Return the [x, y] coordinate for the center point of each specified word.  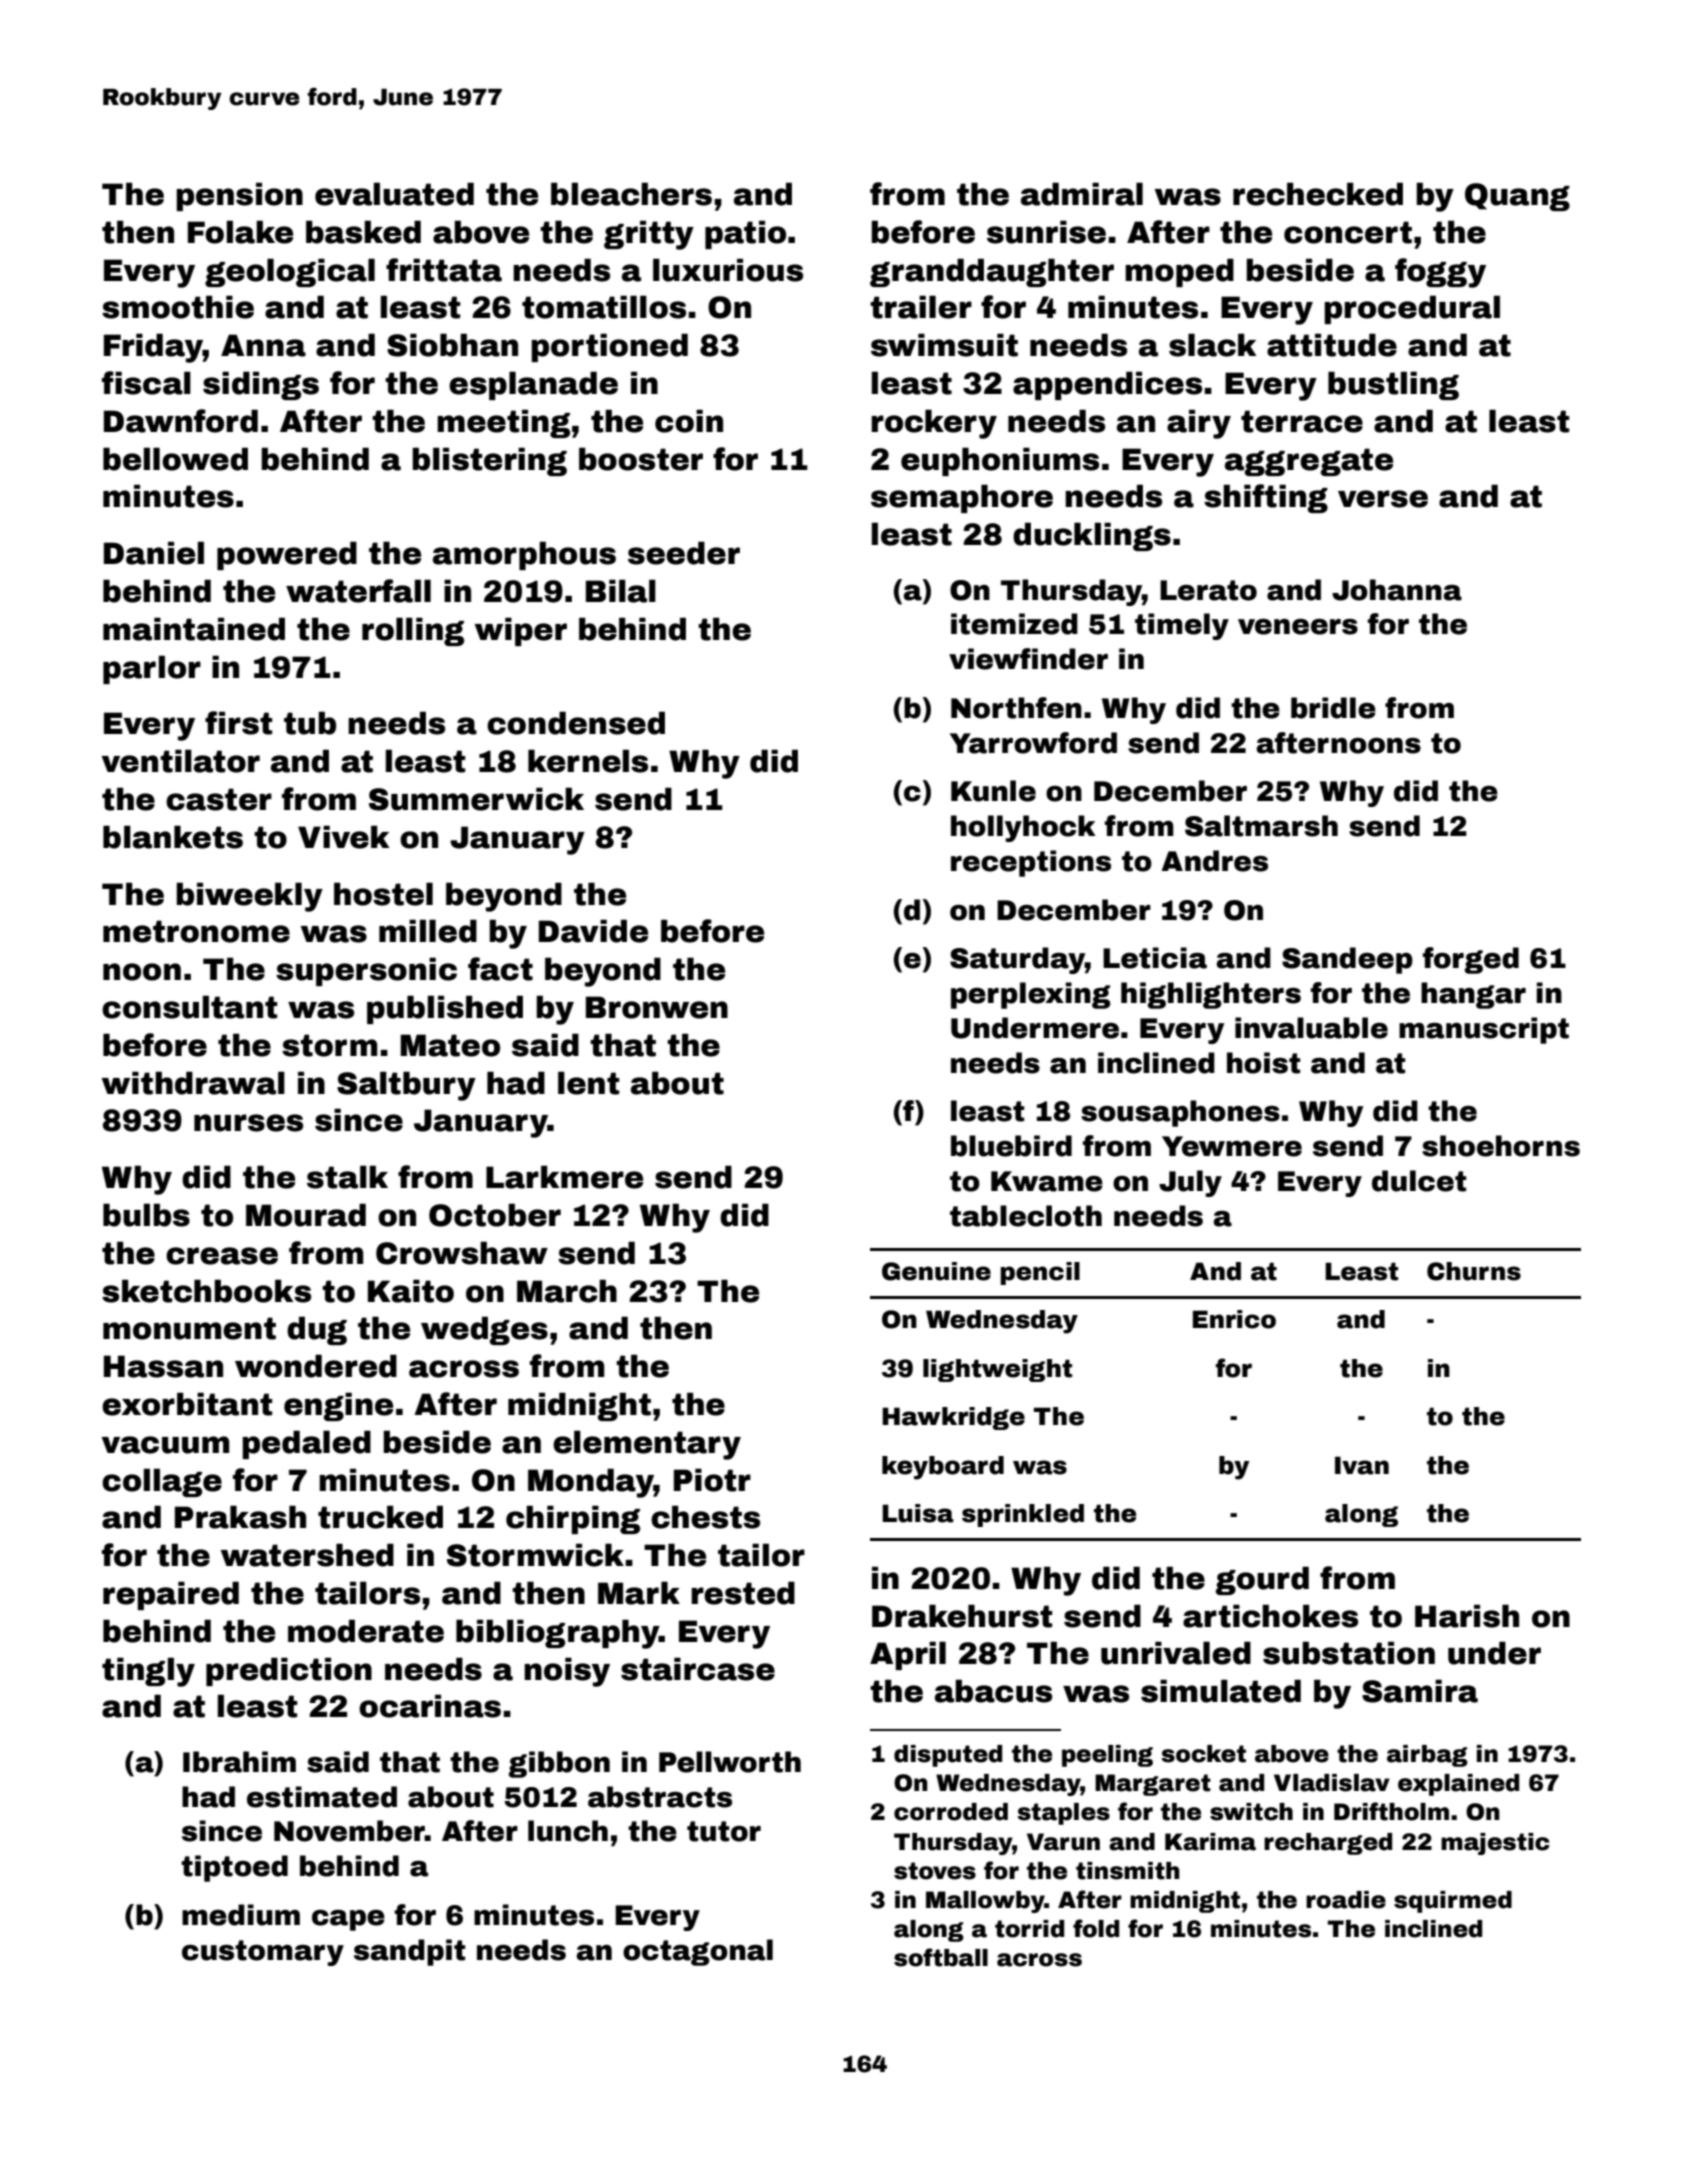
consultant [189, 1007]
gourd [1262, 1580]
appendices [1107, 385]
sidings [261, 385]
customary [263, 1953]
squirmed [1453, 1902]
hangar [1473, 995]
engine [338, 1406]
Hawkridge [953, 1418]
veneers [1298, 627]
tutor [724, 1831]
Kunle [993, 791]
